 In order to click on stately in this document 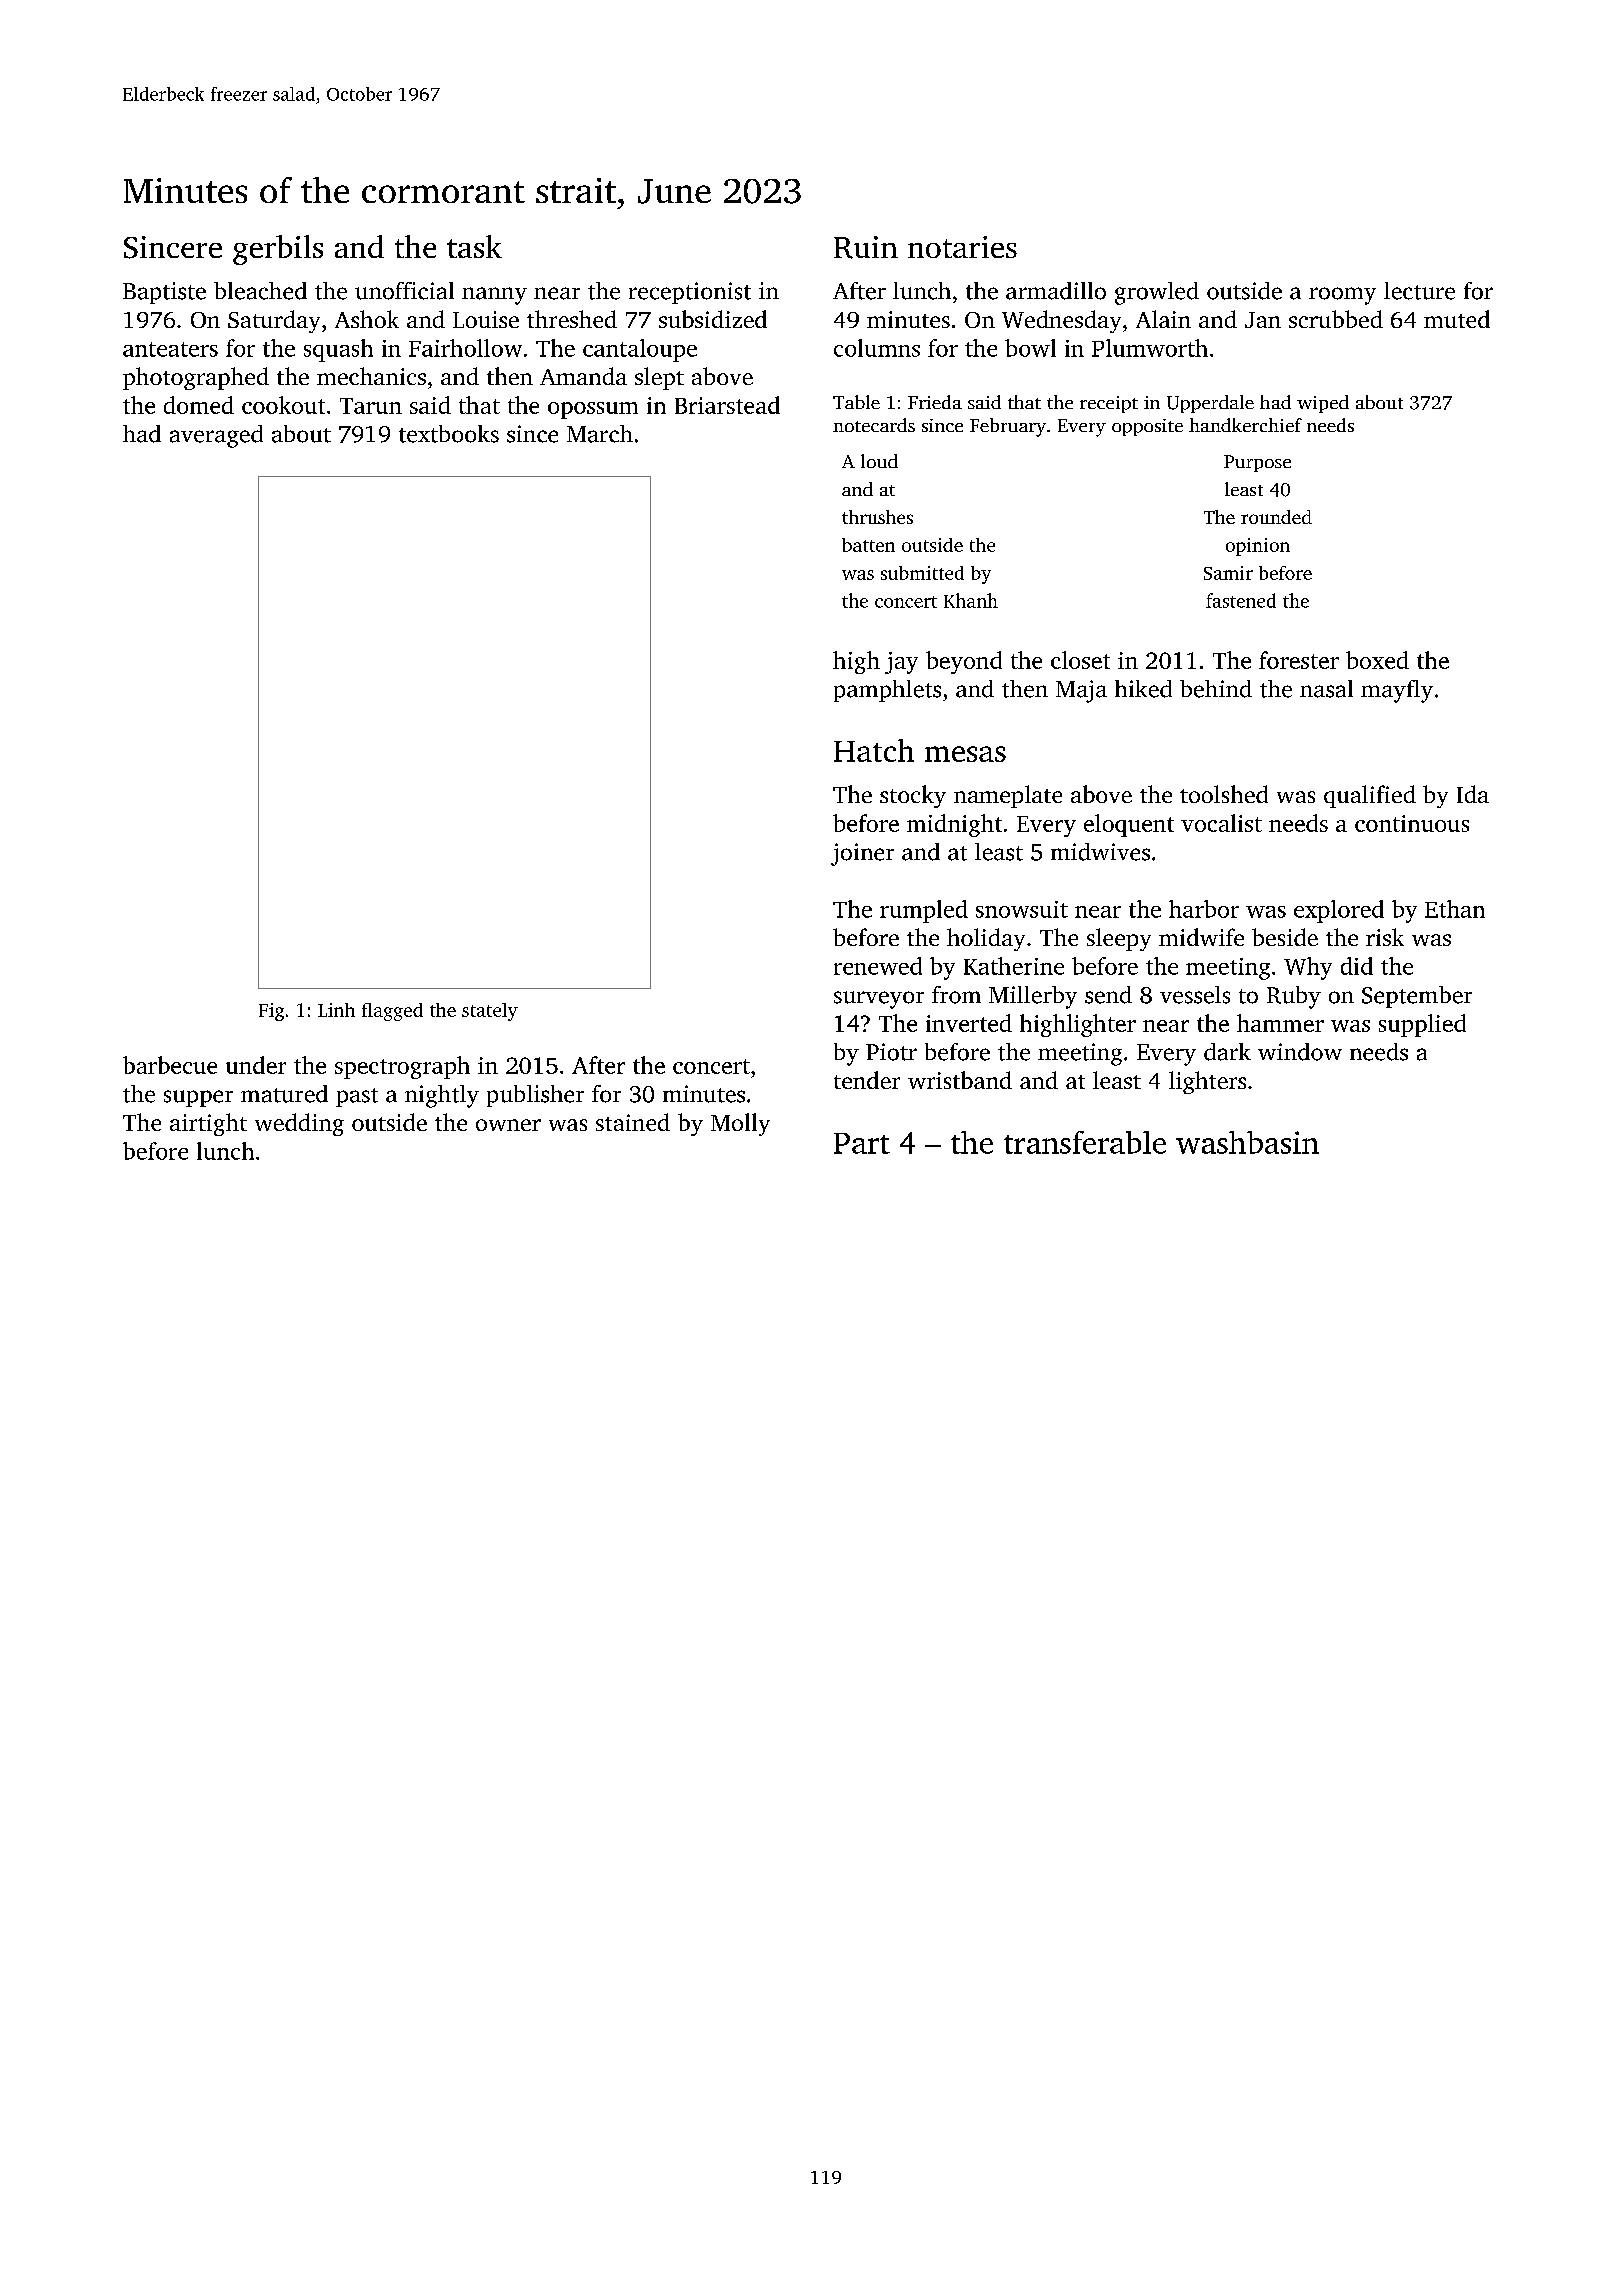, I will do `click(490, 1012)`.
